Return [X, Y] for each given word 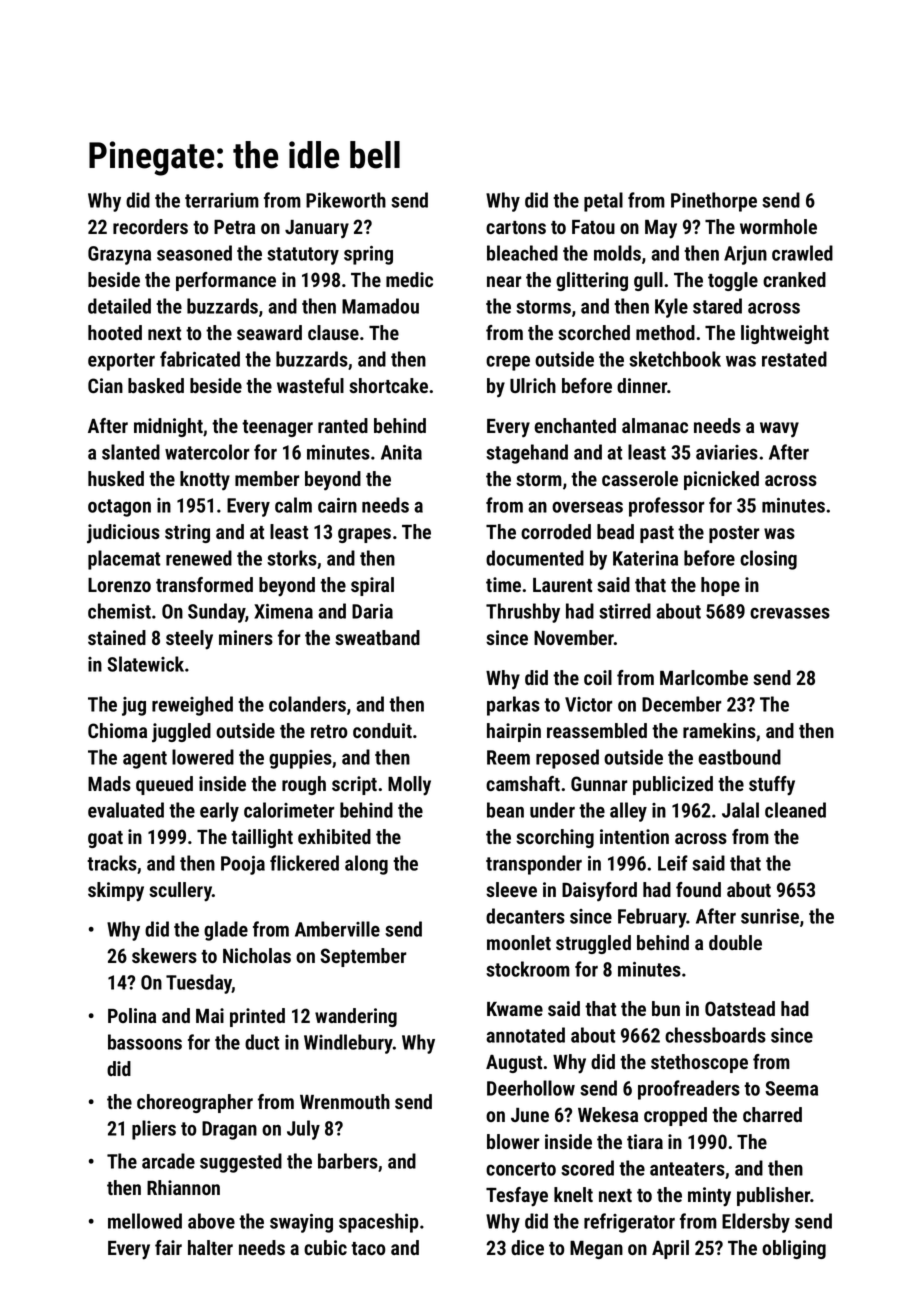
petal [603, 202]
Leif [673, 863]
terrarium [222, 200]
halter [210, 1247]
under [552, 810]
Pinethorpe [714, 202]
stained [117, 637]
